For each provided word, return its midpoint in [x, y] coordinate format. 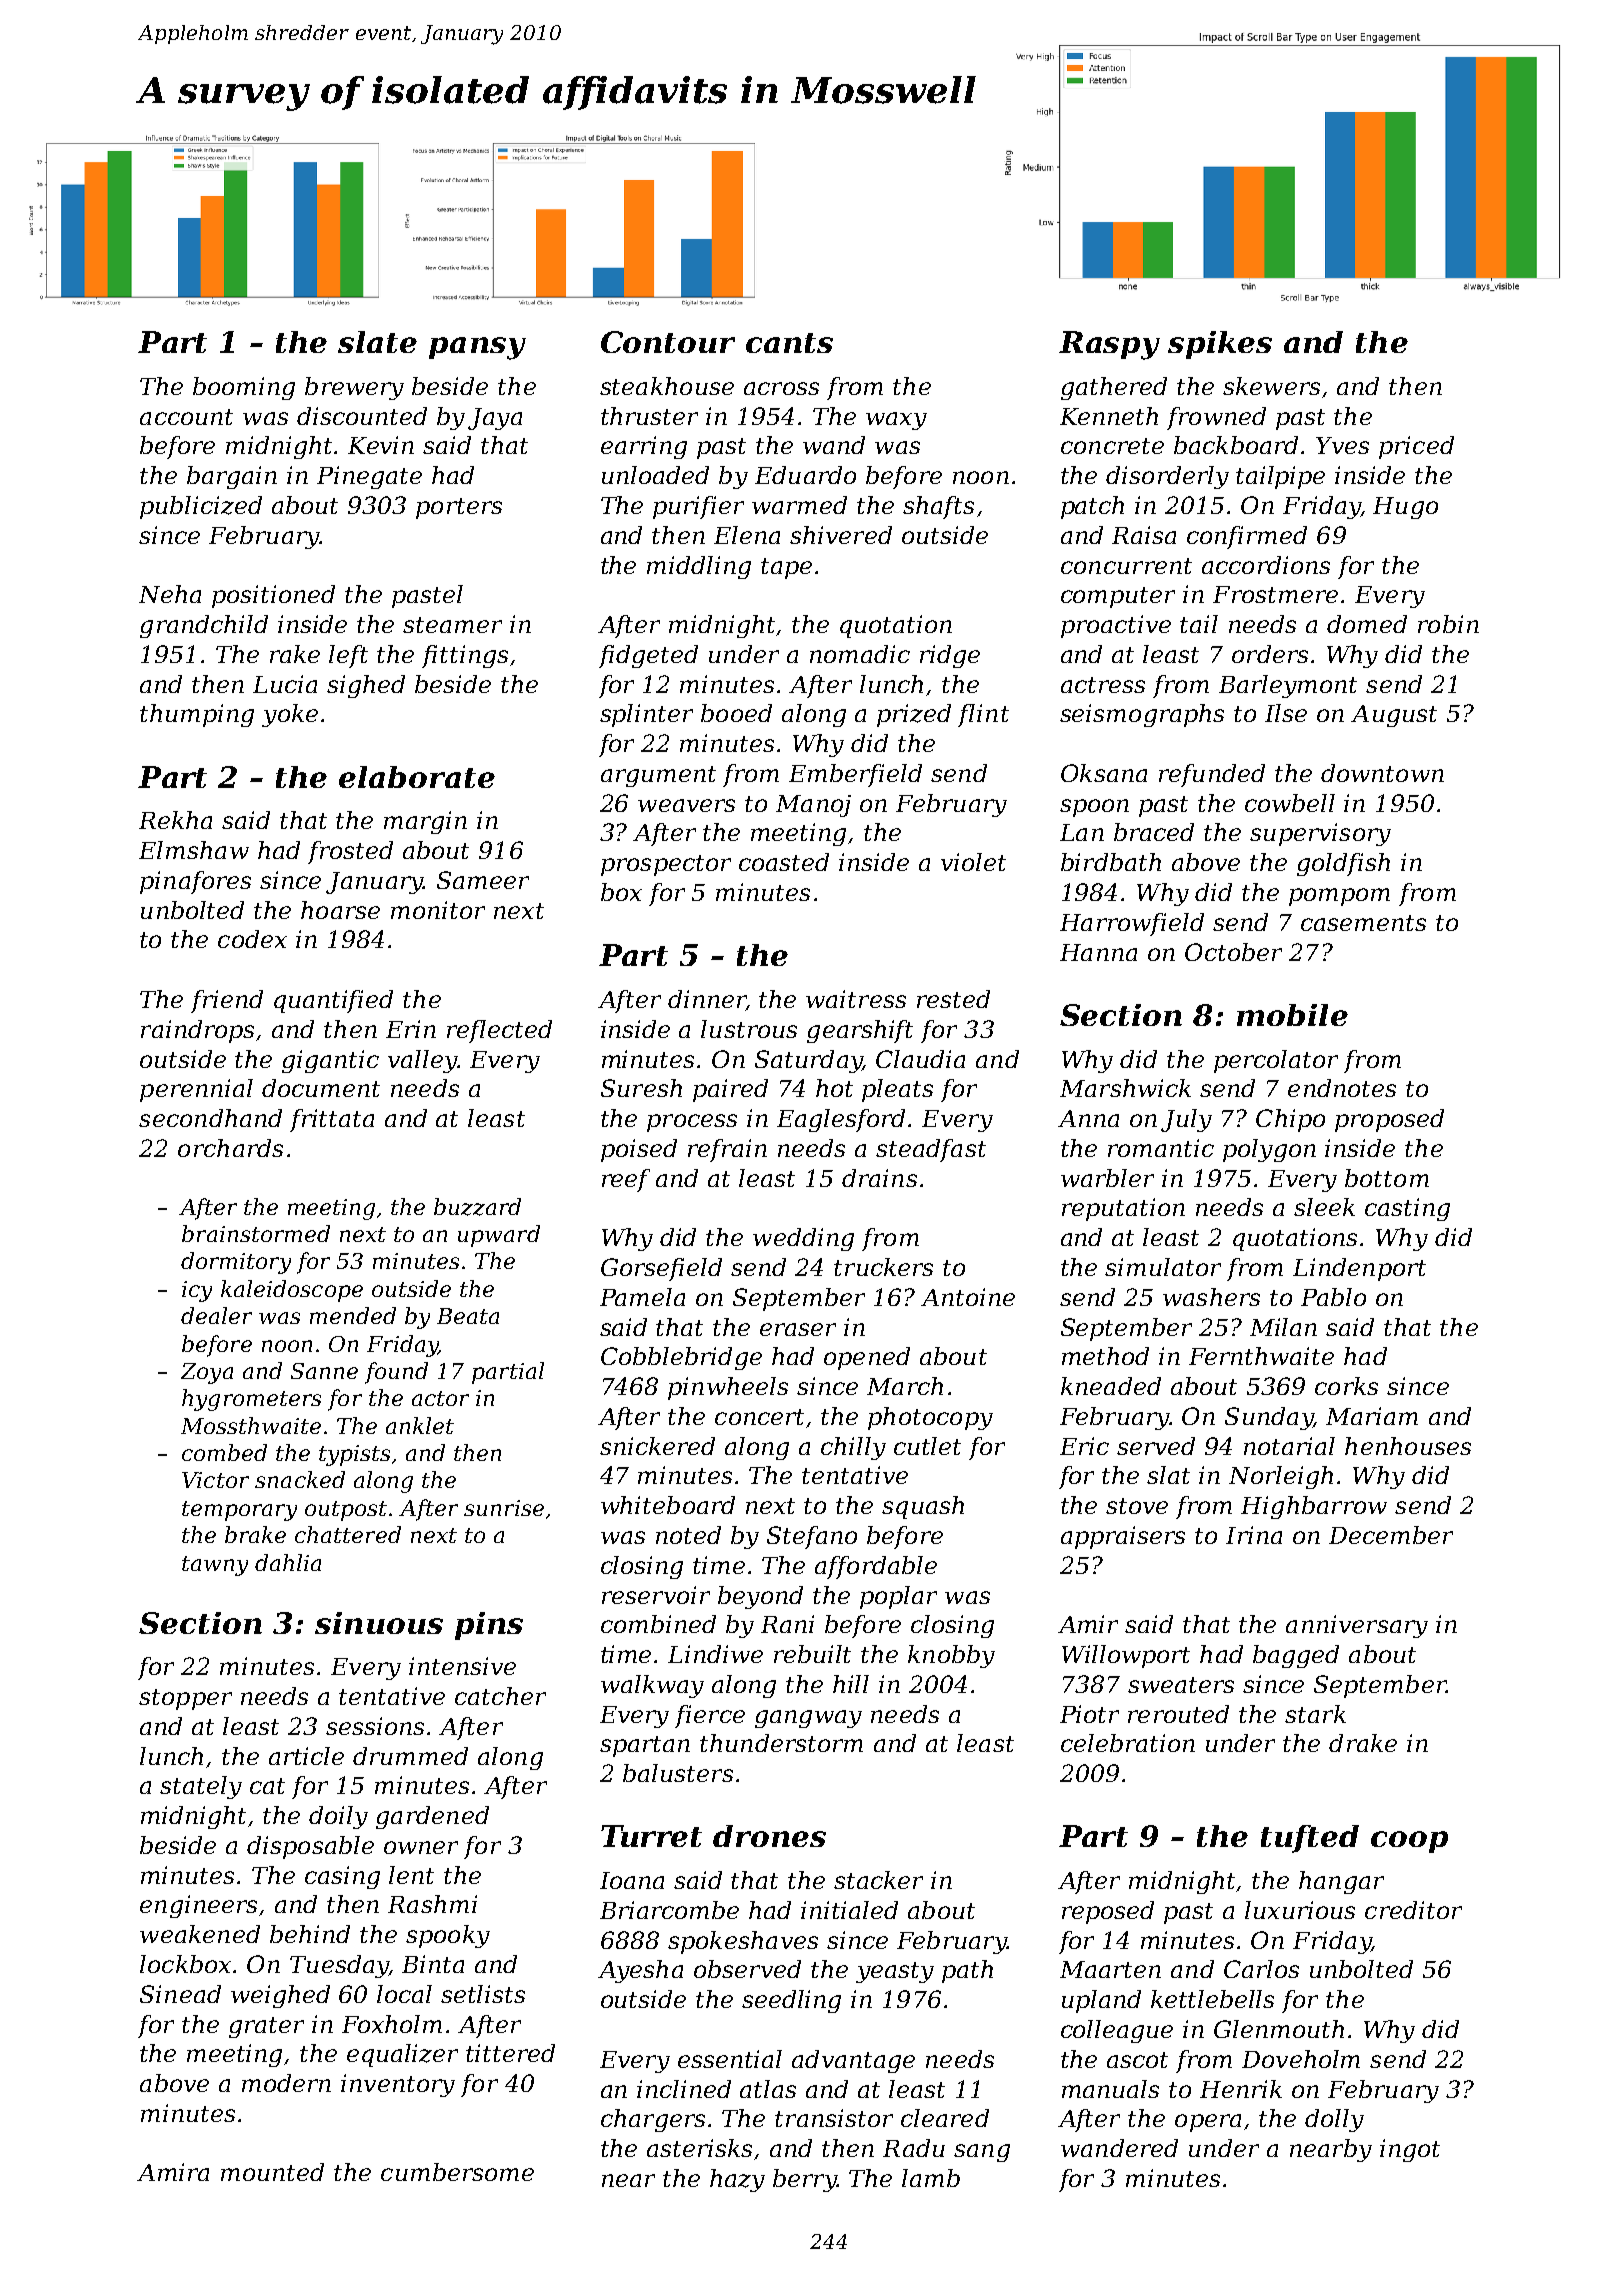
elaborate [417, 777]
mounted [272, 2172]
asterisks [699, 2148]
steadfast [931, 1150]
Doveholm [1301, 2059]
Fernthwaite [1261, 1356]
